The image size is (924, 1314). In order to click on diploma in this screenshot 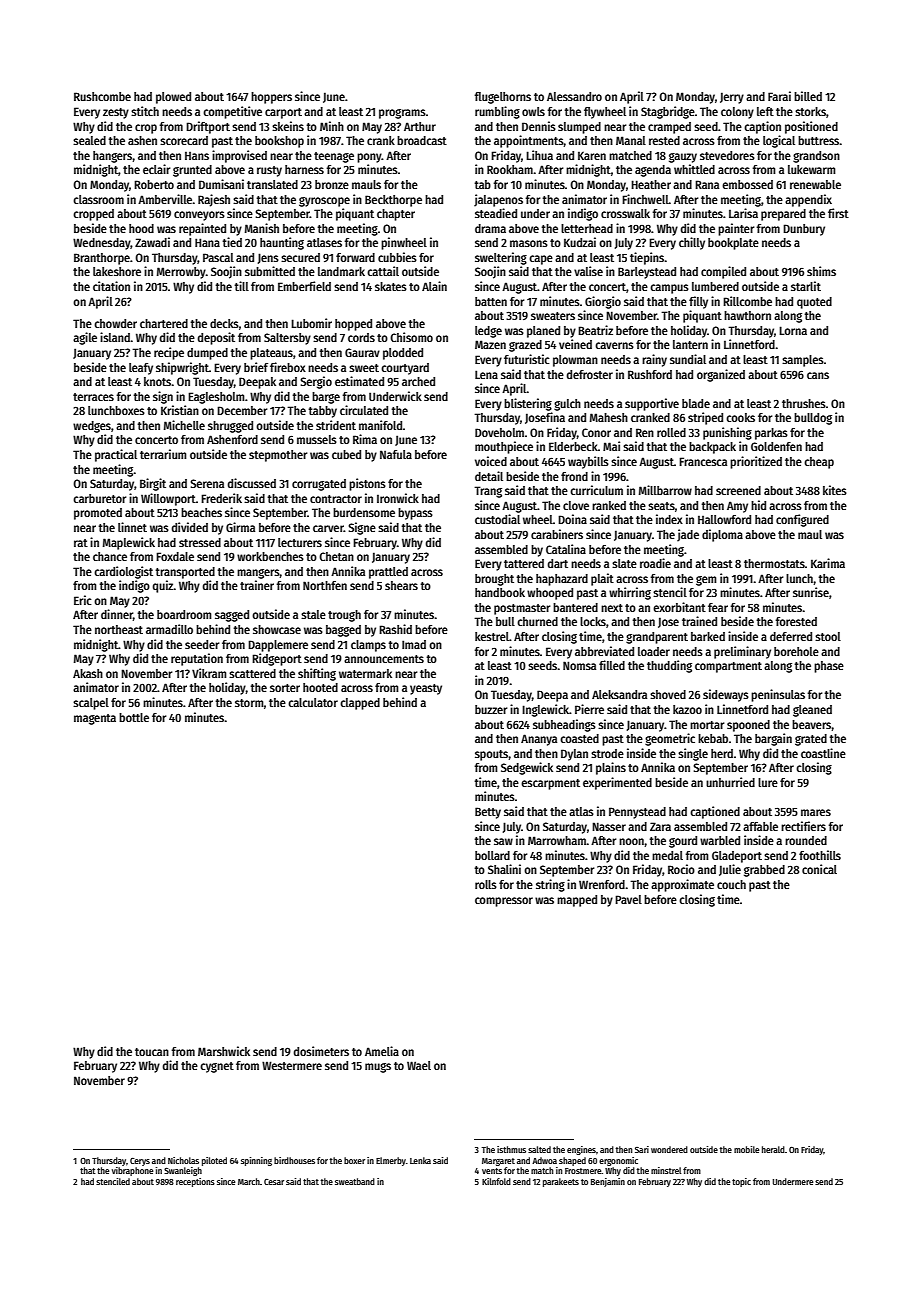, I will do `click(722, 535)`.
